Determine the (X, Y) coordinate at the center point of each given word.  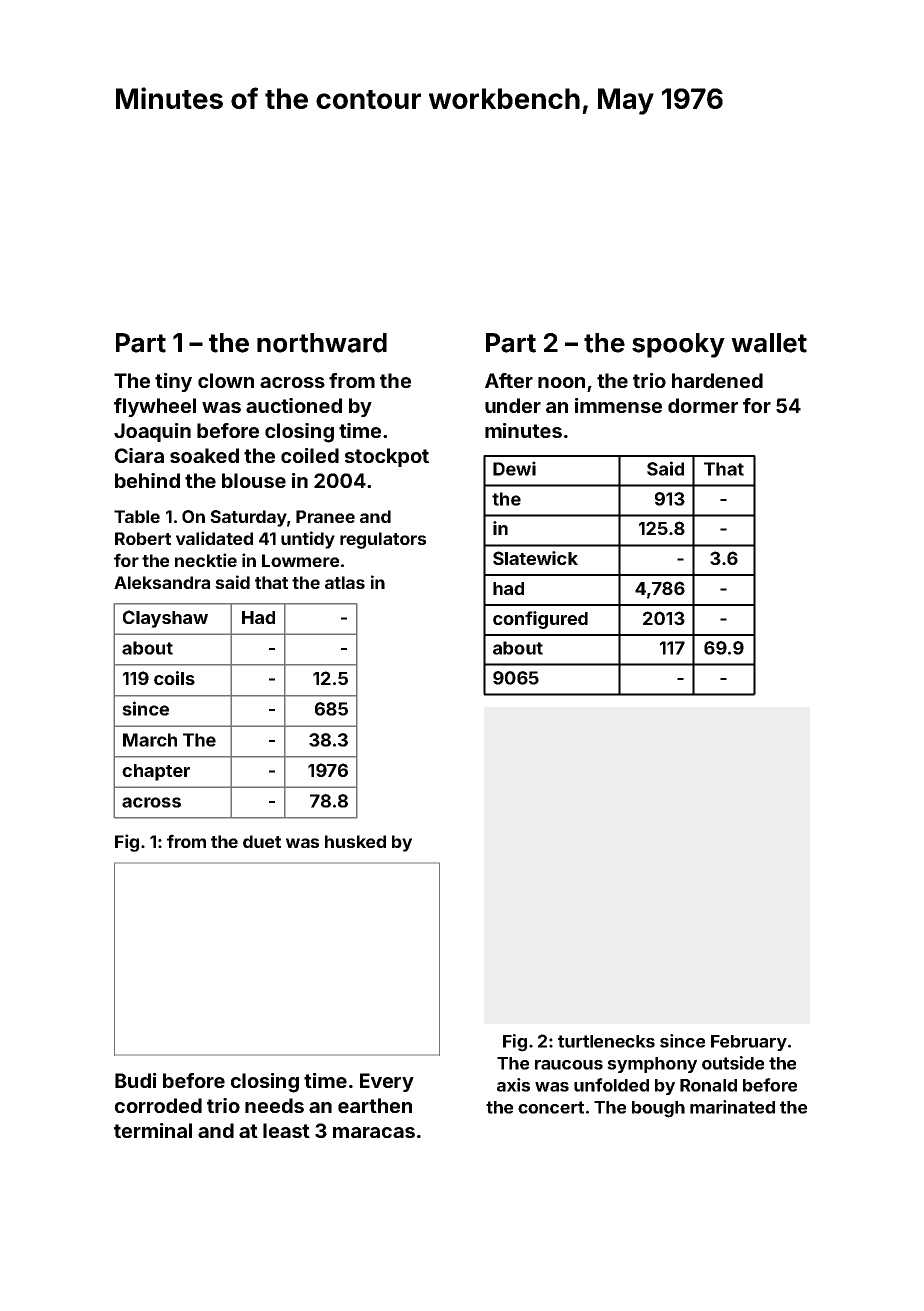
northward (322, 343)
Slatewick (535, 558)
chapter (156, 772)
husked (355, 841)
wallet (769, 343)
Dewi (514, 468)
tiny (173, 382)
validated (214, 538)
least (286, 1130)
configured (540, 620)
